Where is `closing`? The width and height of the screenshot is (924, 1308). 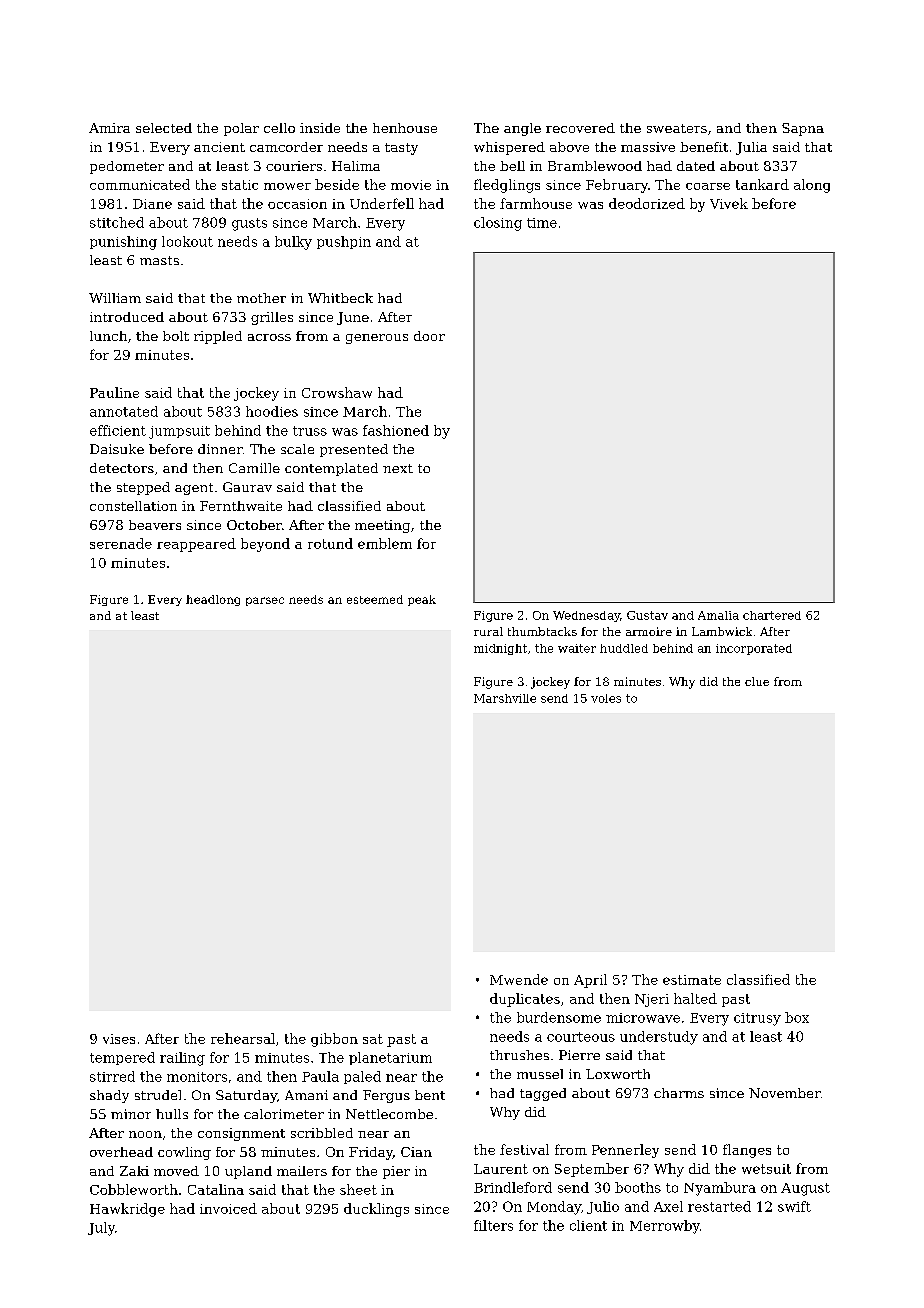 closing is located at coordinates (498, 224).
